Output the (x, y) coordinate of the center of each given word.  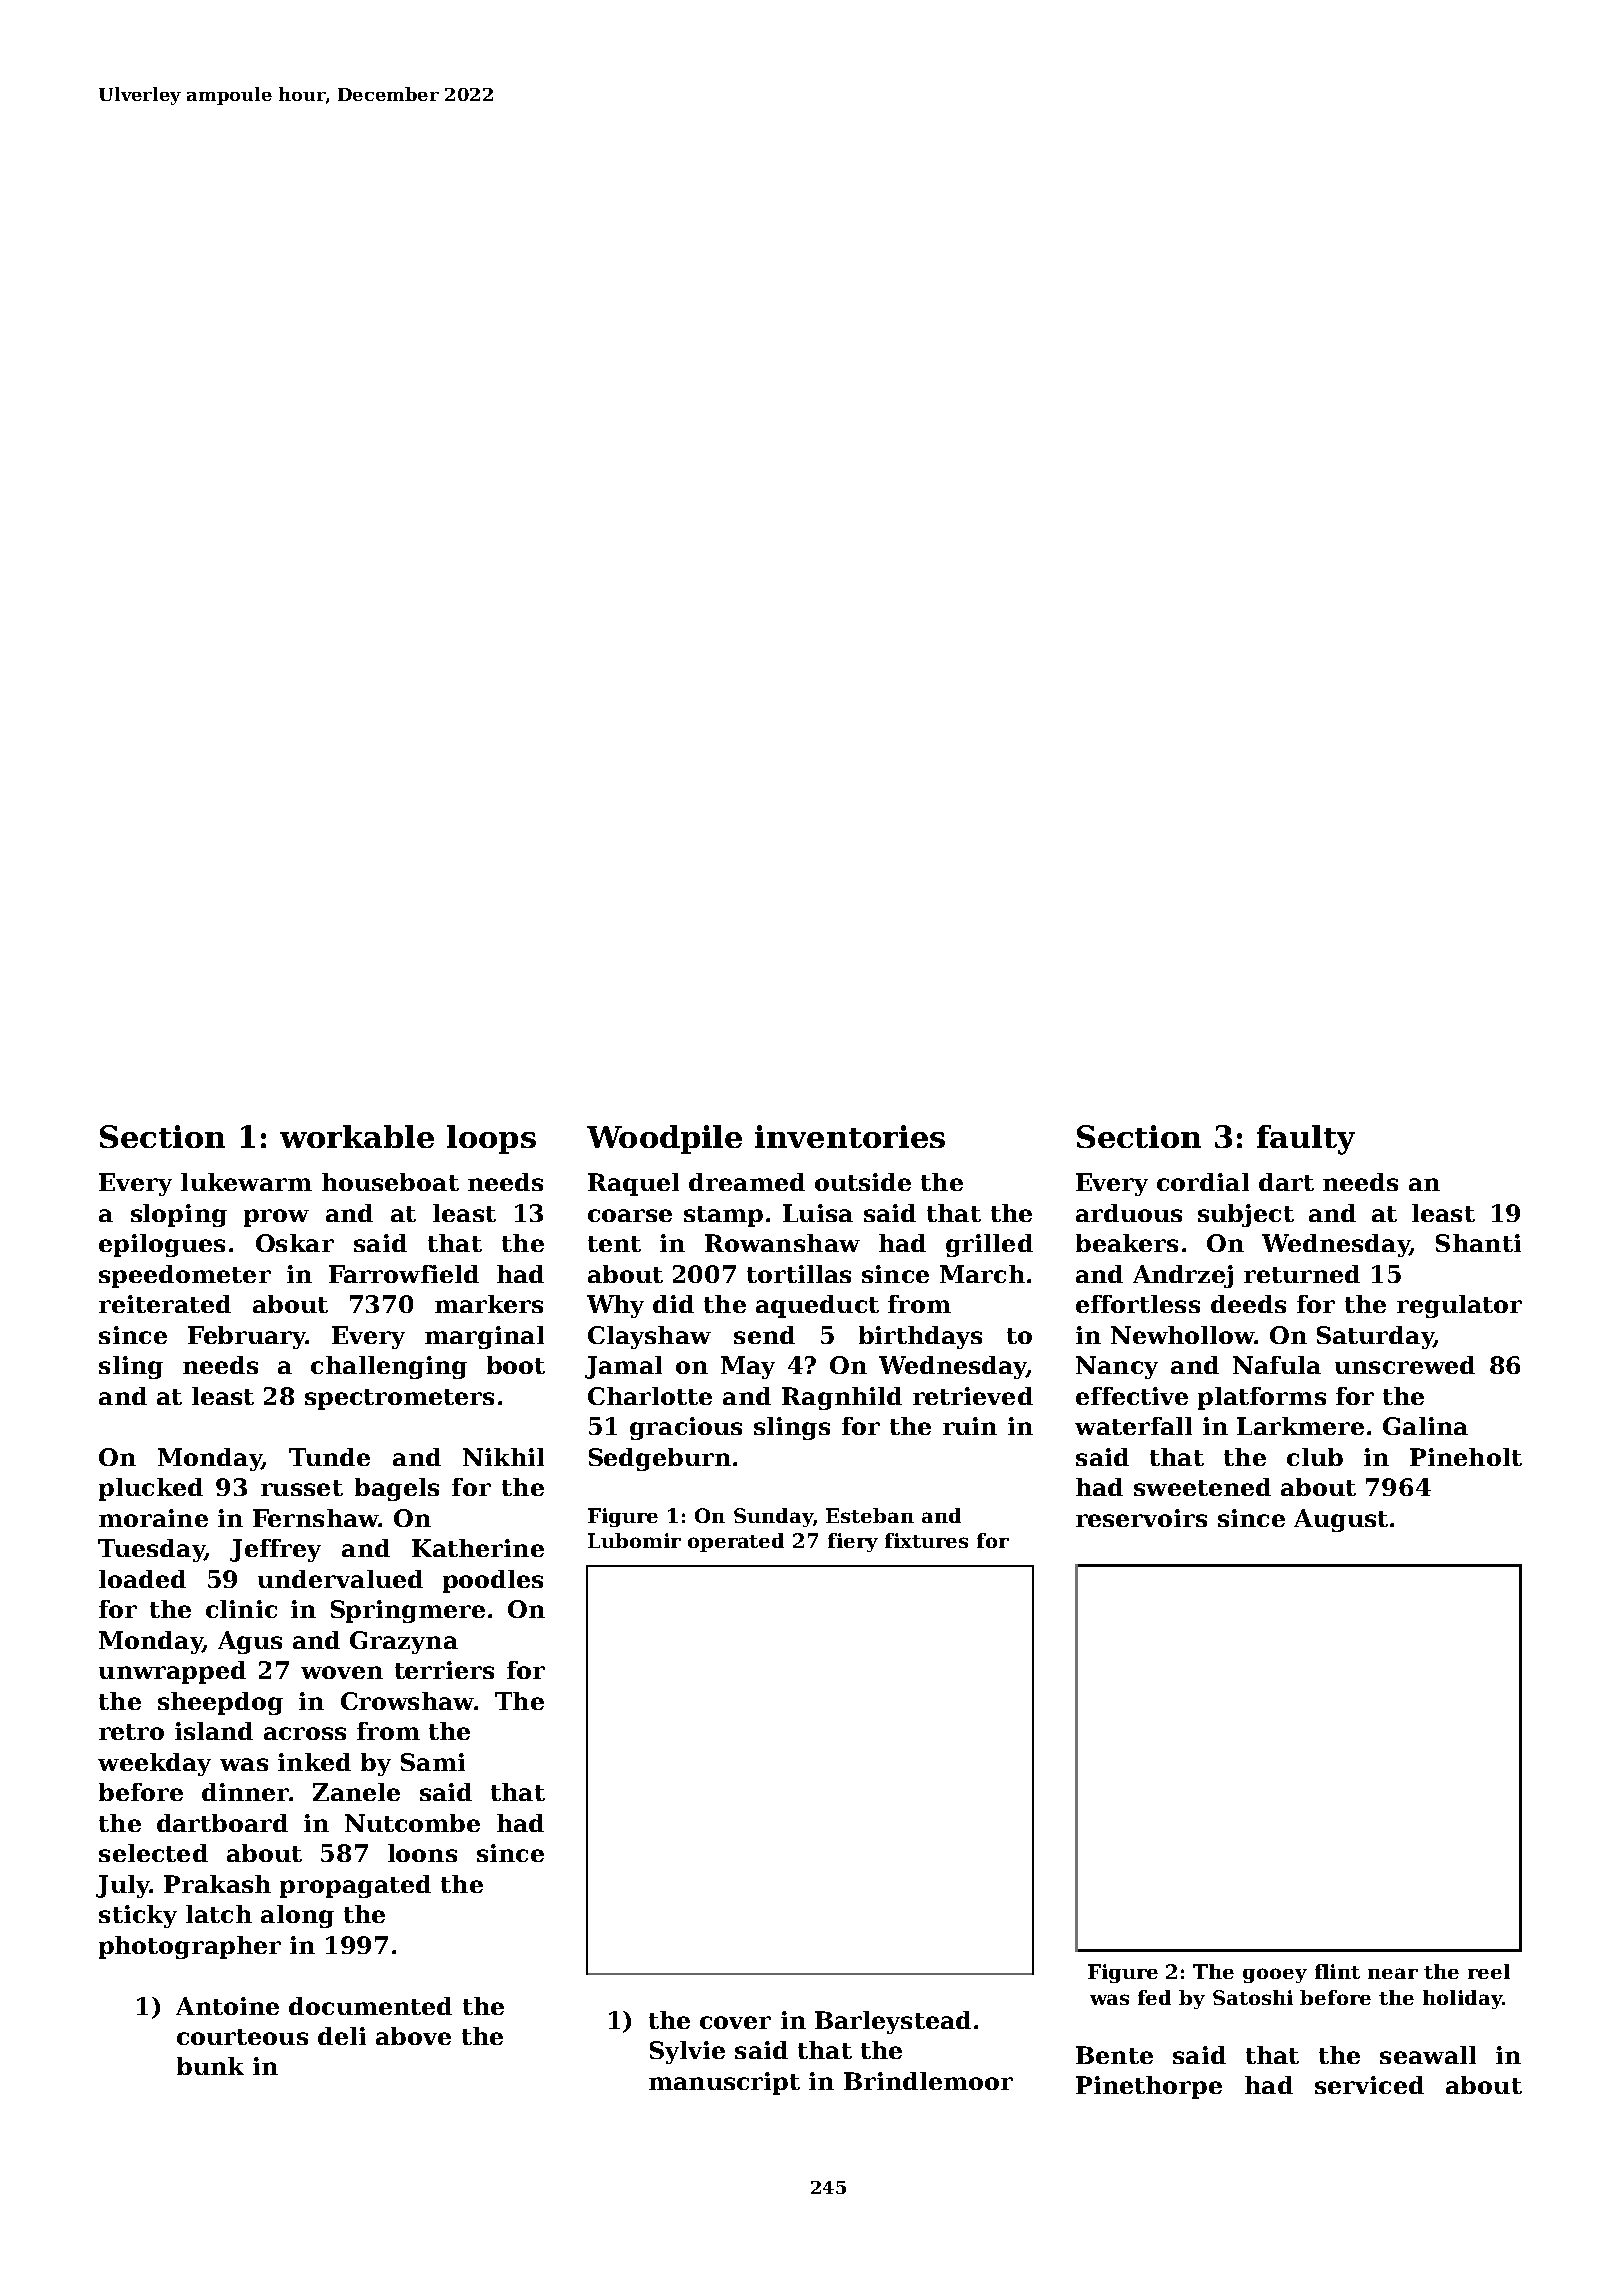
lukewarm (246, 1182)
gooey (1275, 1975)
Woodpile (664, 1139)
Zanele (356, 1792)
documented (370, 2006)
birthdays (920, 1337)
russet (302, 1488)
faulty (1306, 1140)
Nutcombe (412, 1823)
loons (422, 1853)
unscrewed (1405, 1365)
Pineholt (1466, 1457)
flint (1337, 1971)
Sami (433, 1762)
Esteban (870, 1515)
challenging (389, 1367)
